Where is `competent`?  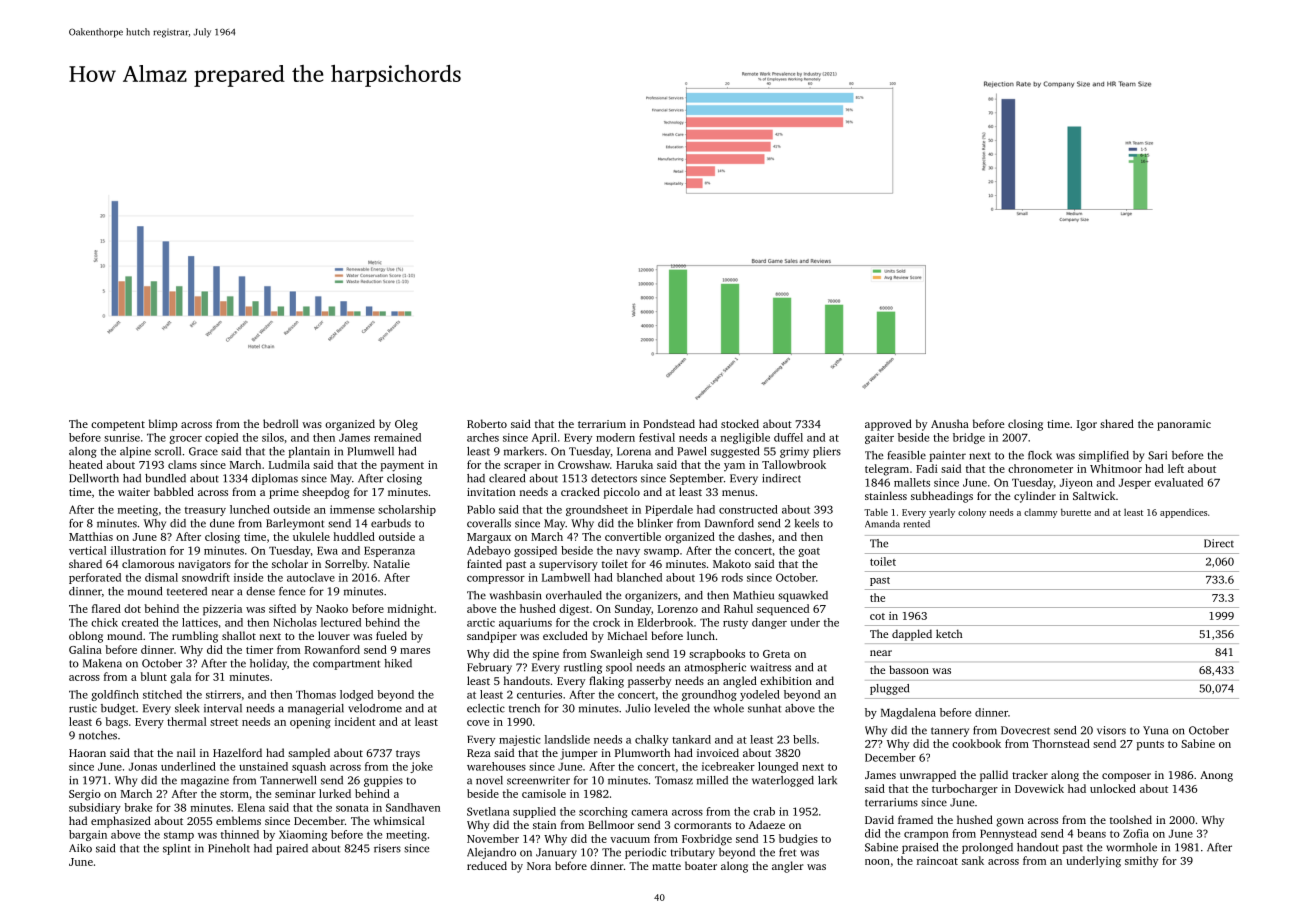
competent is located at coordinates (118, 426).
